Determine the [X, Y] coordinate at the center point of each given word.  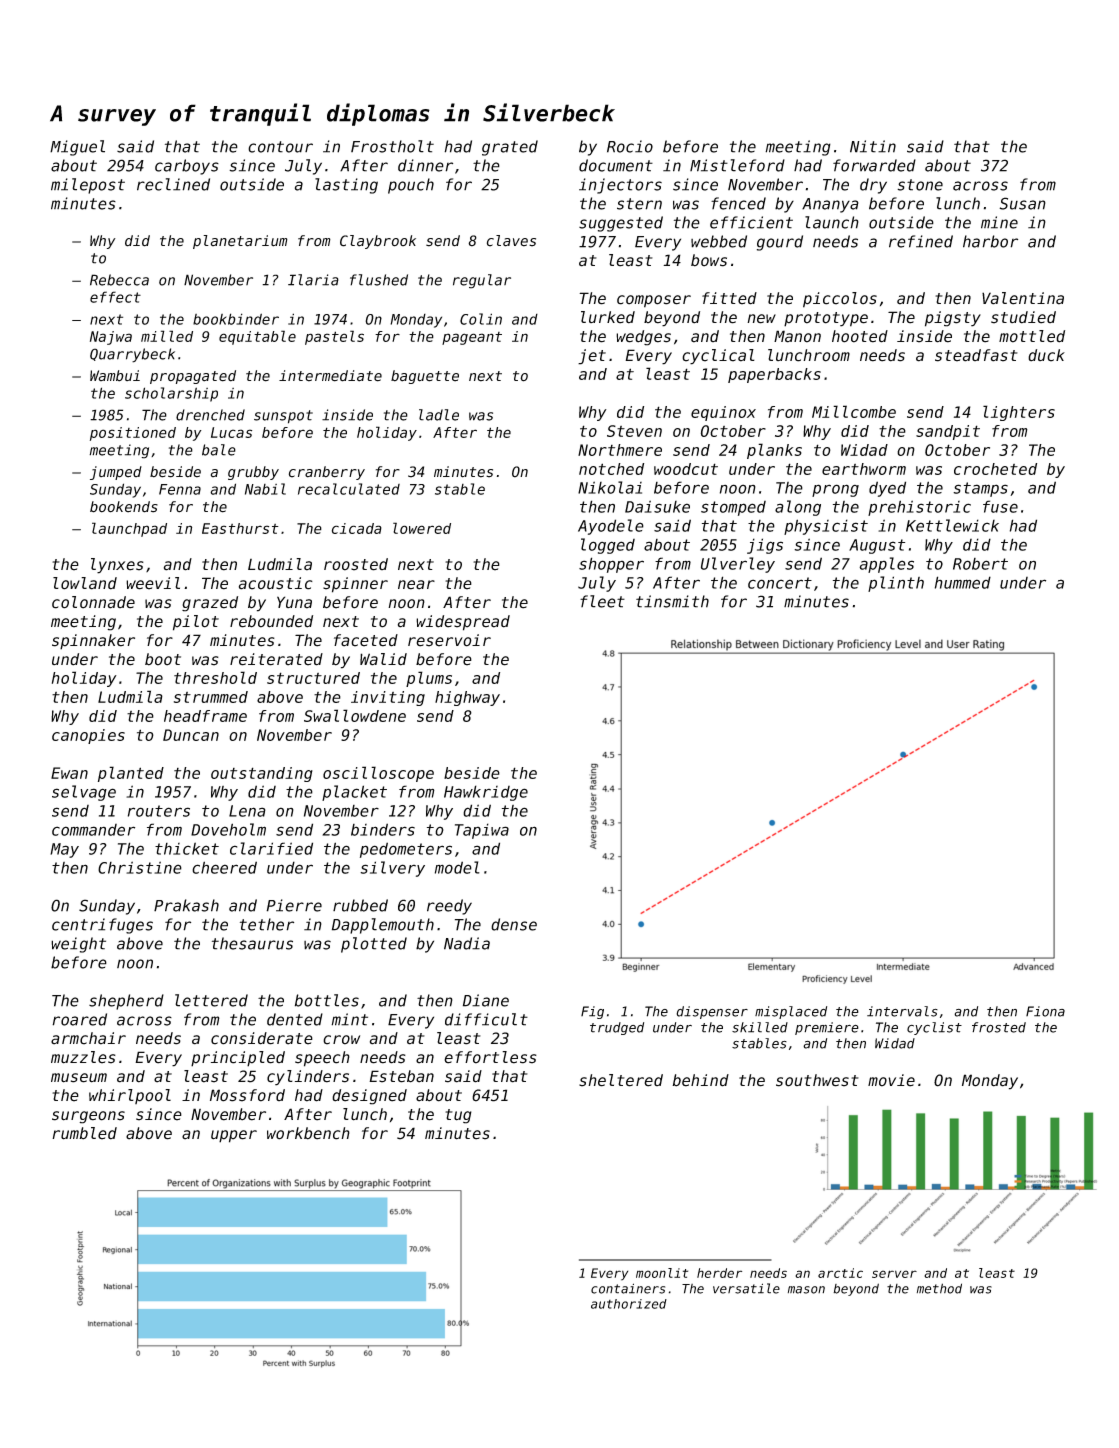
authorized [629, 1304]
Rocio [630, 146]
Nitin [873, 146]
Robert [980, 564]
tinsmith [672, 601]
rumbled [84, 1133]
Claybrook [378, 242]
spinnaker [93, 642]
